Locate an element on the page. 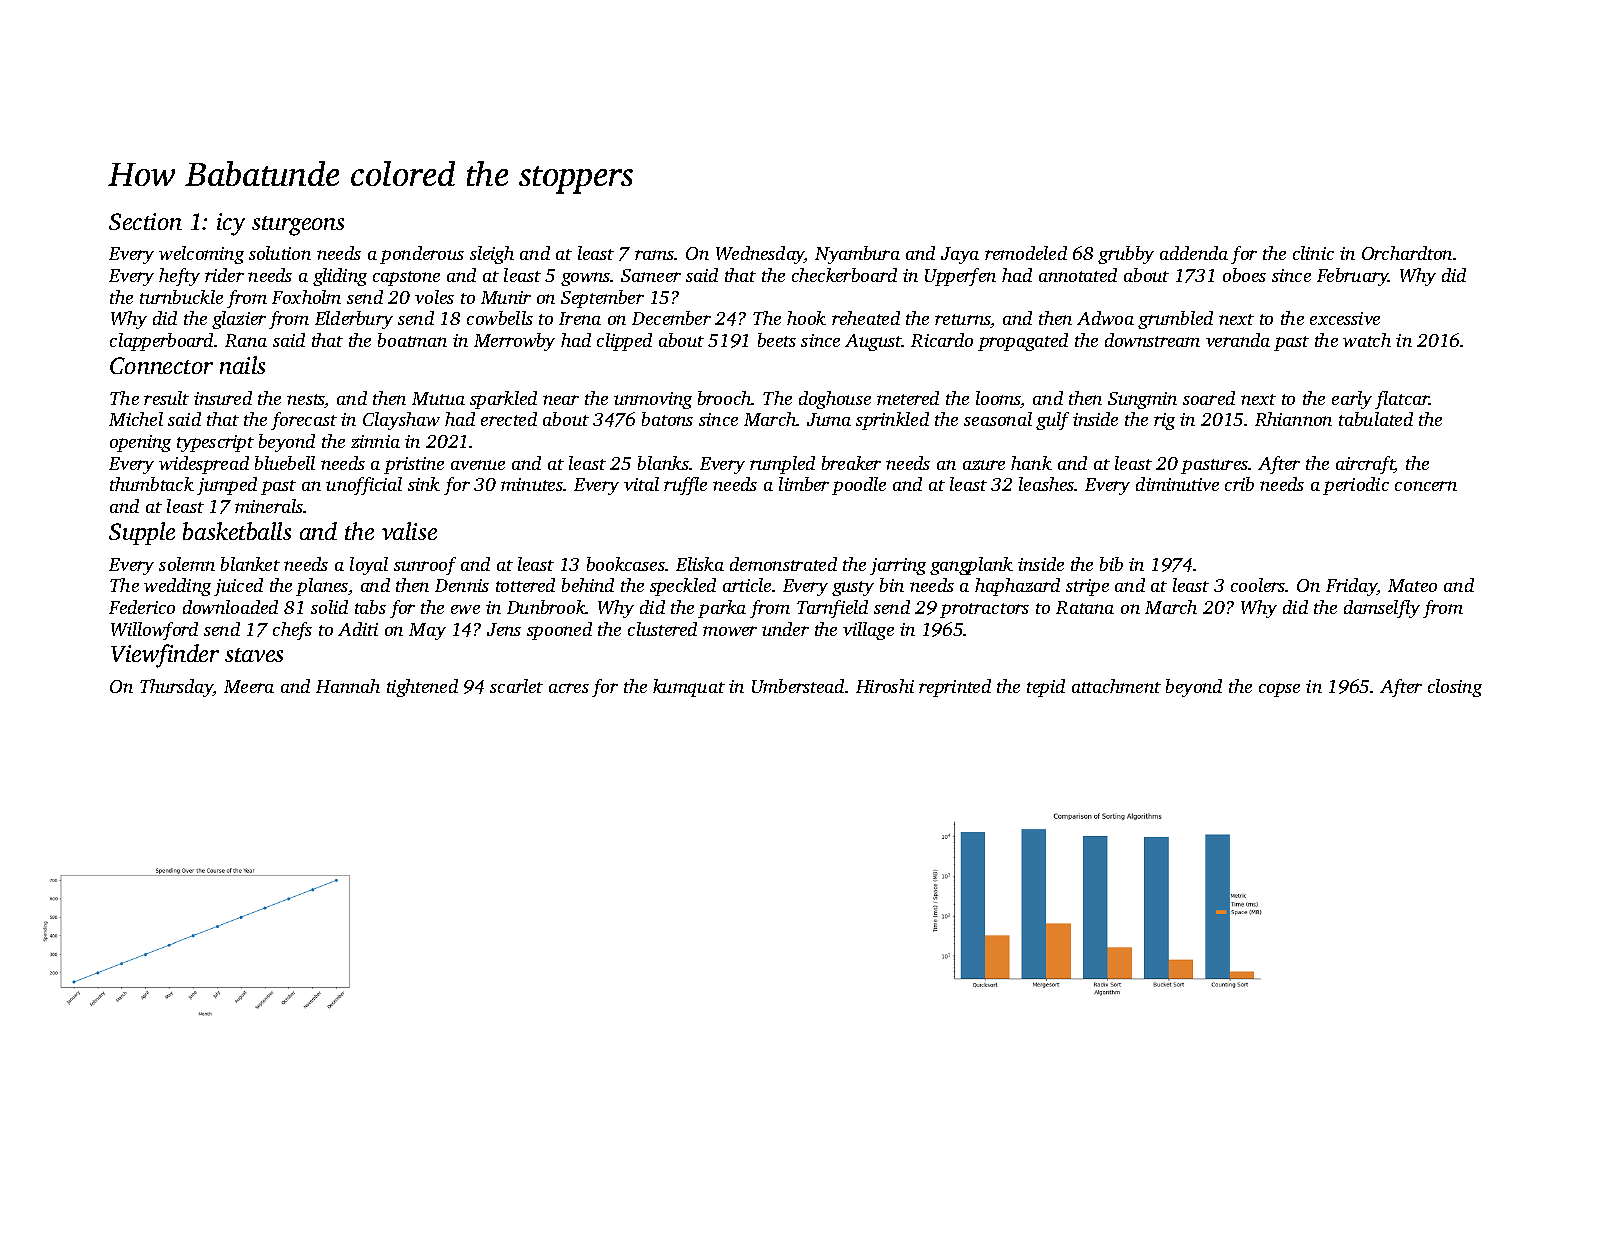 The height and width of the image is (1238, 1602). rams is located at coordinates (654, 255).
